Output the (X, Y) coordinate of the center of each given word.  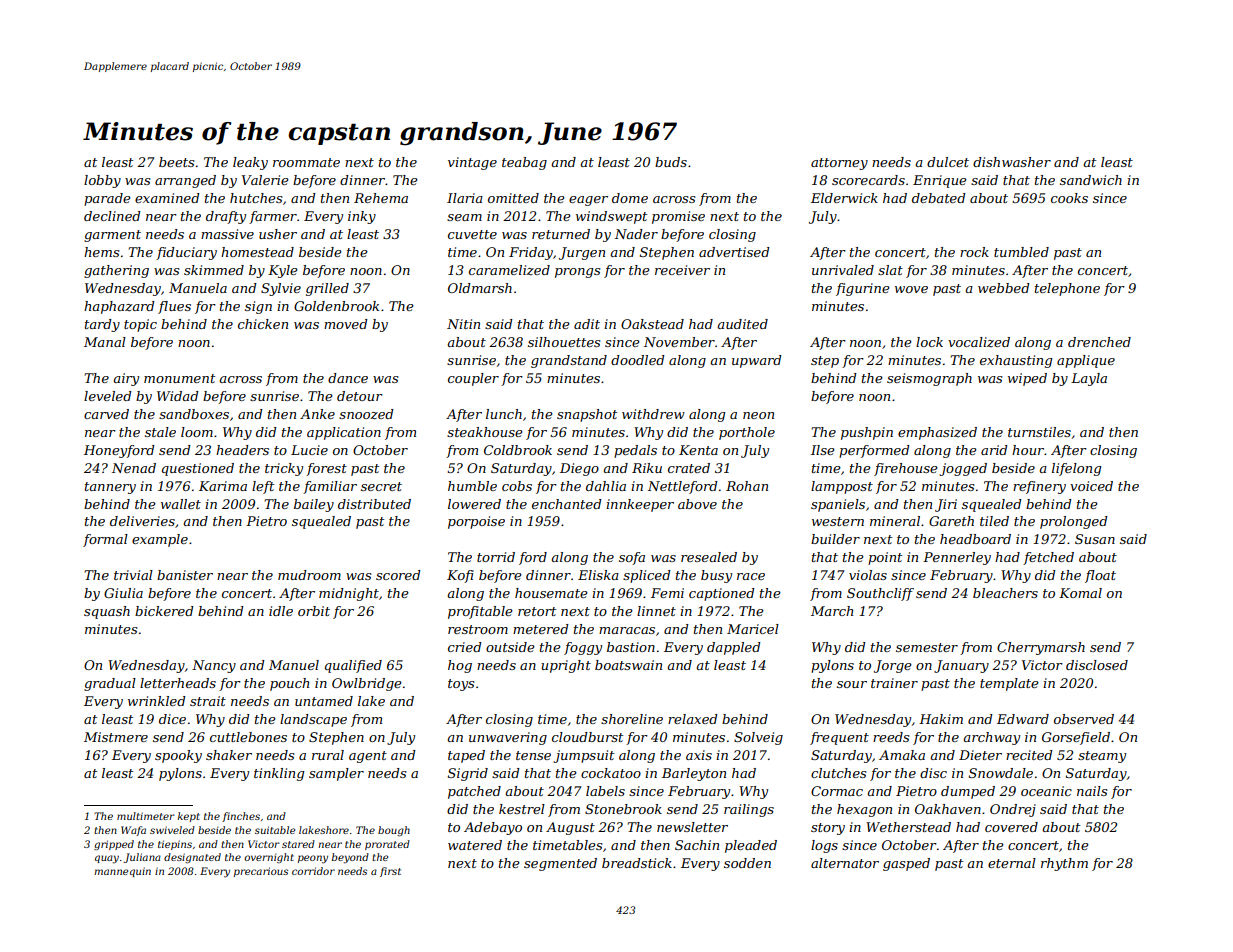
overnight (269, 858)
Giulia (123, 593)
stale (160, 432)
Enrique (940, 181)
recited (1029, 755)
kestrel (522, 809)
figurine (863, 289)
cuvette (472, 234)
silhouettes (564, 342)
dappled (734, 648)
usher (278, 234)
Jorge (893, 666)
